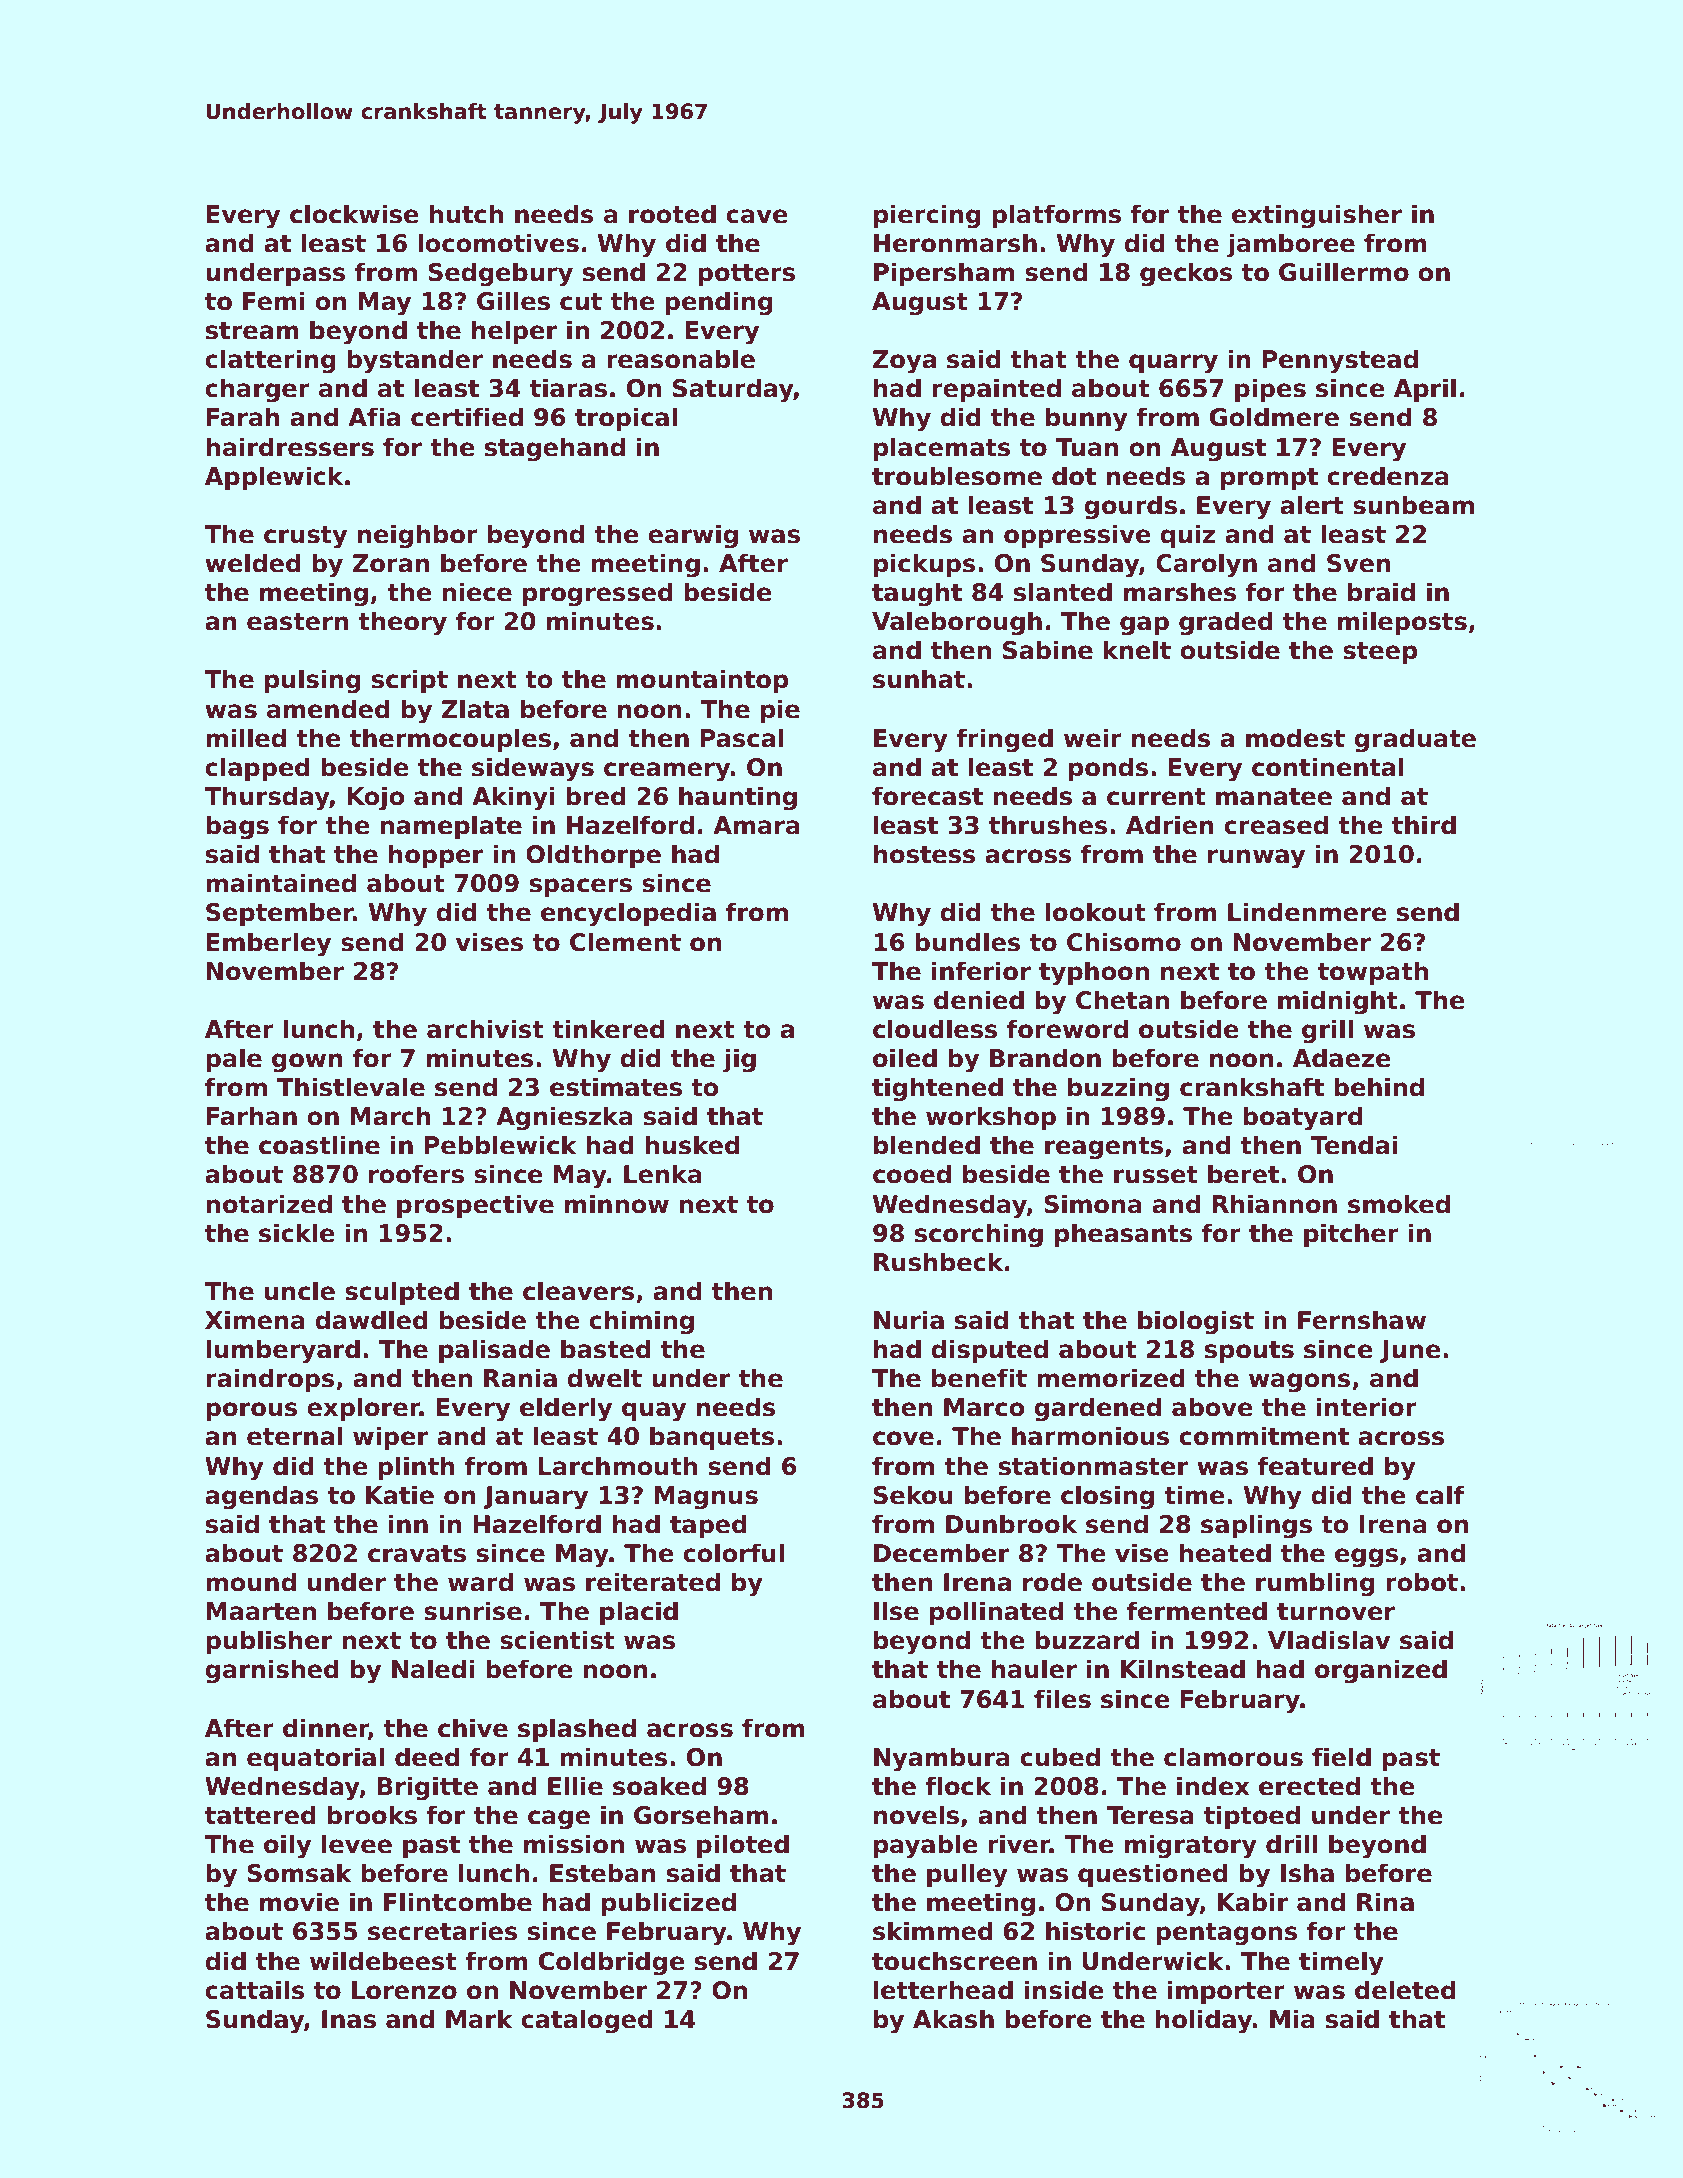 The width and height of the document is (1683, 2178). I want to click on buzzard, so click(1087, 1640).
